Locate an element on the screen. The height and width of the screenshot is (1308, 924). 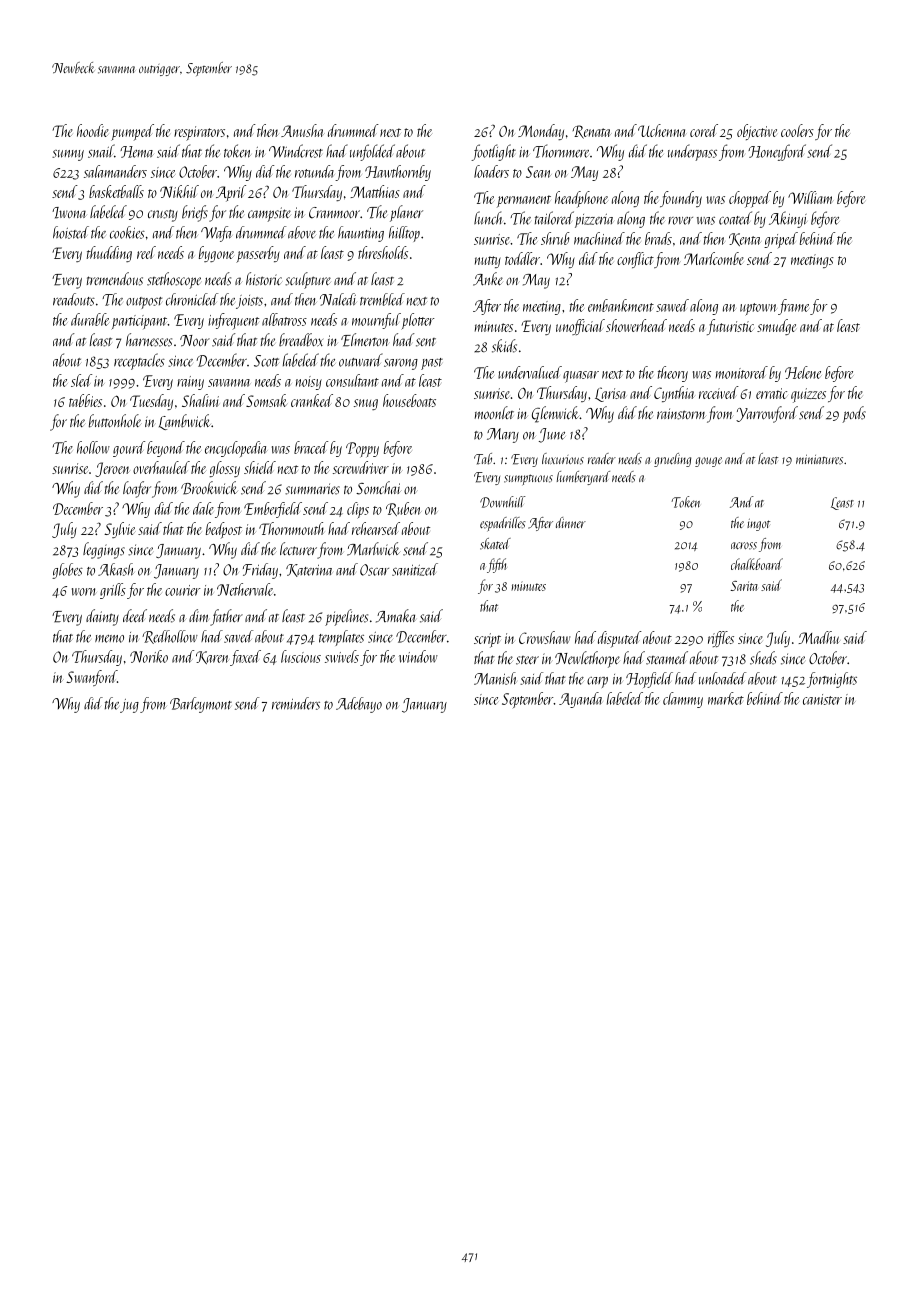
script is located at coordinates (487, 640).
